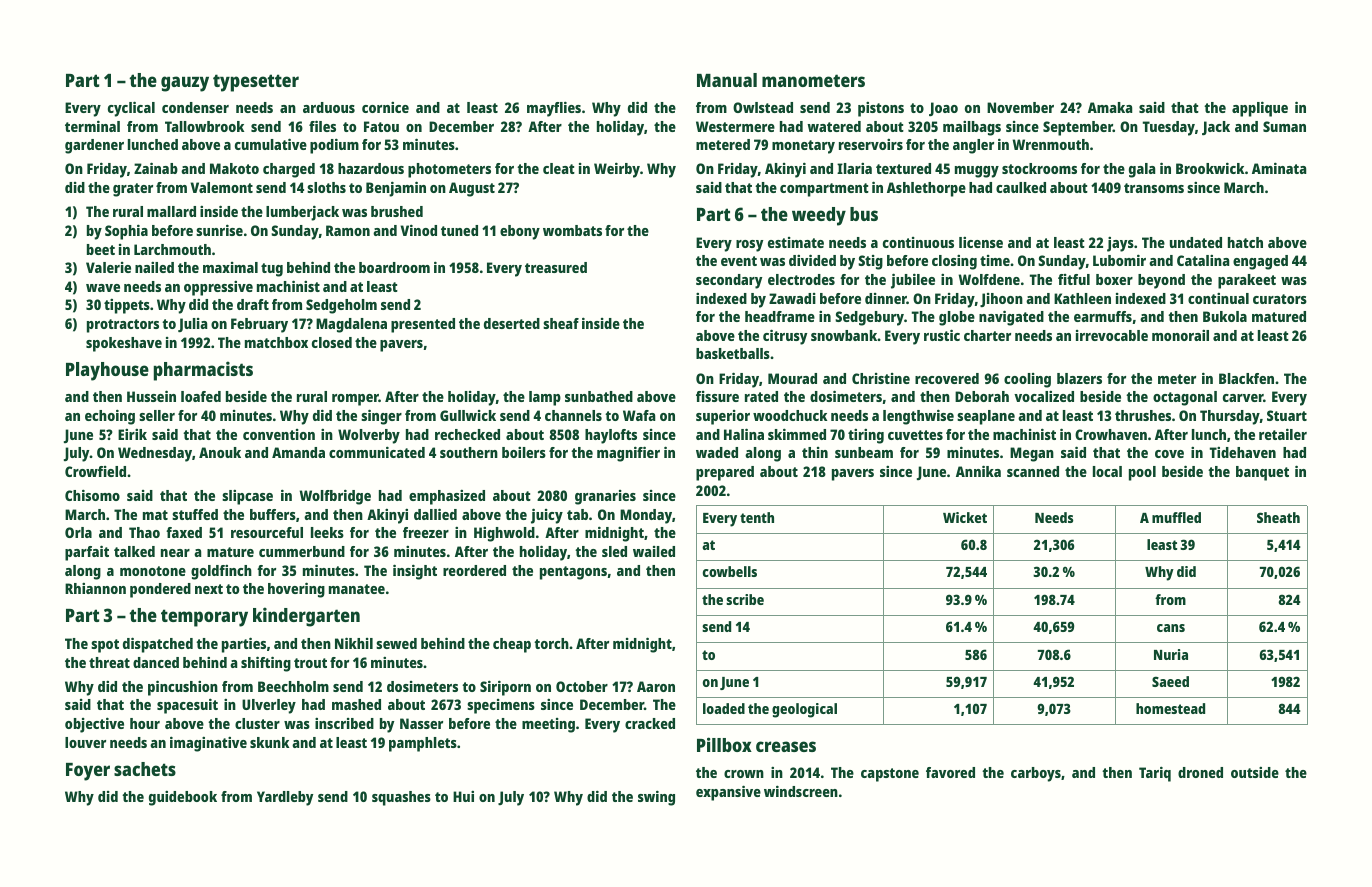 The image size is (1372, 887). What do you see at coordinates (208, 744) in the page?
I see `imaginative` at bounding box center [208, 744].
